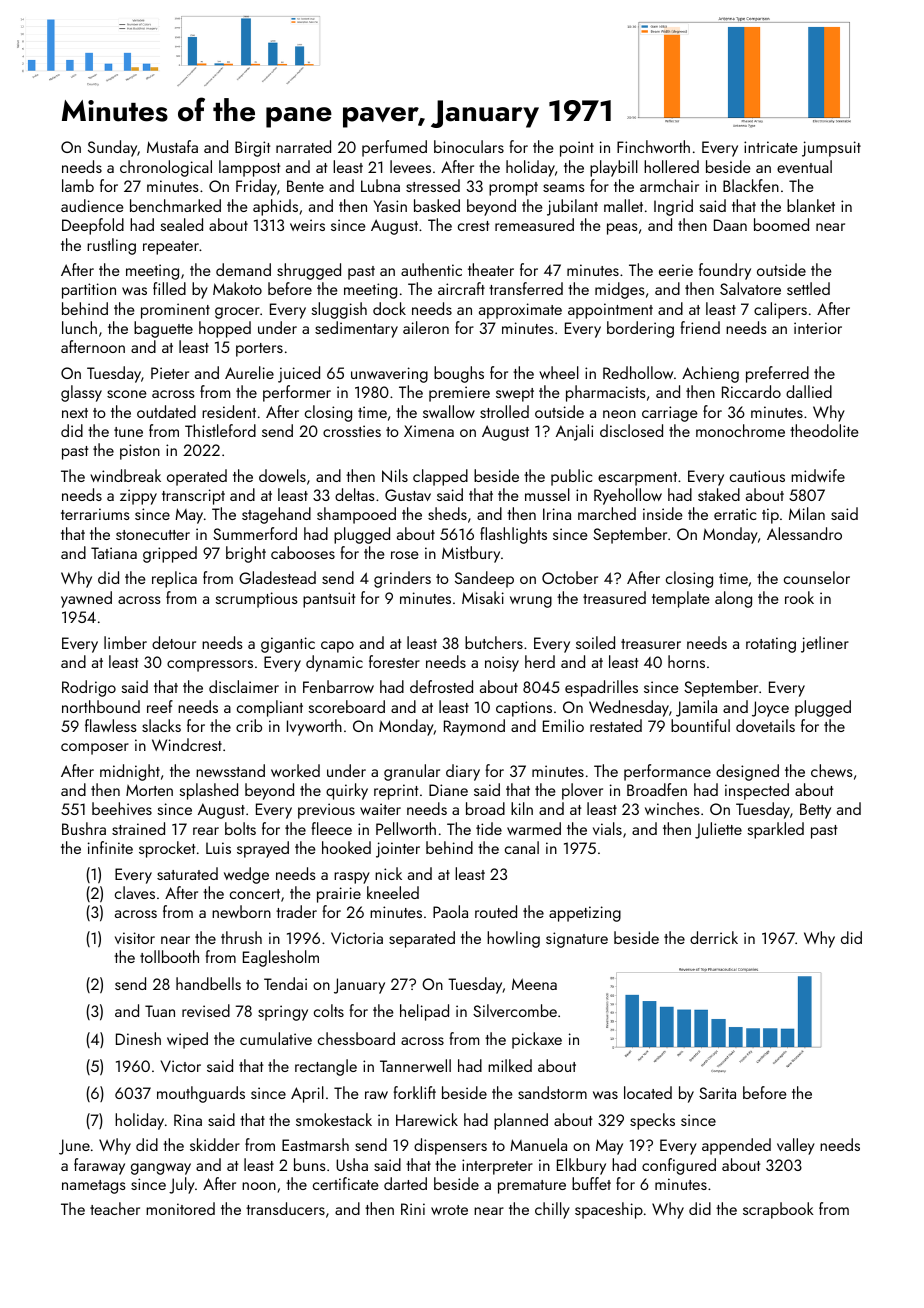 The width and height of the screenshot is (924, 1308). Describe the element at coordinates (135, 938) in the screenshot. I see `visitor` at that location.
